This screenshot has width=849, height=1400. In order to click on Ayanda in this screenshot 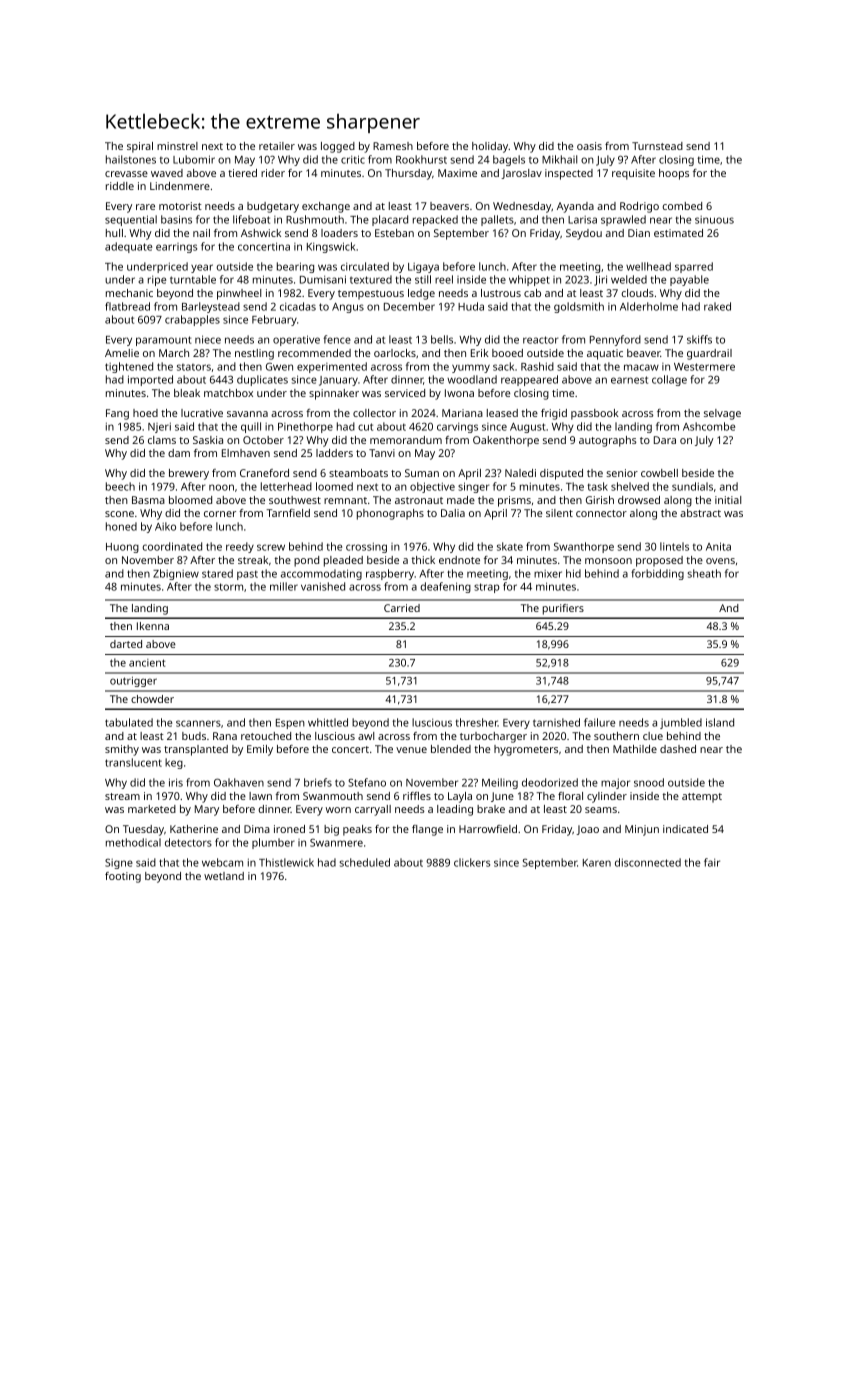, I will do `click(575, 207)`.
